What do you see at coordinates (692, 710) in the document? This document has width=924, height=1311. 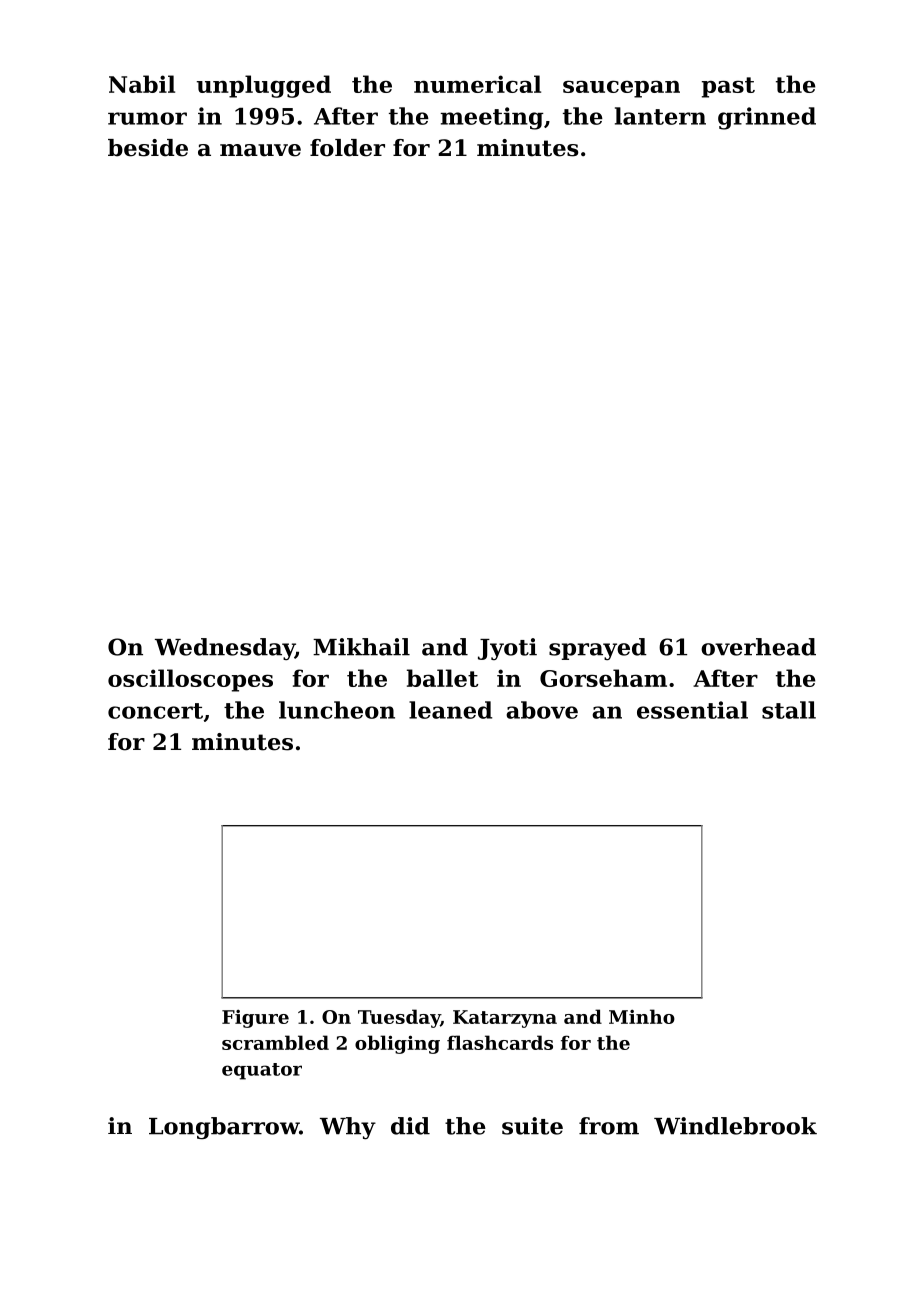 I see `essential` at bounding box center [692, 710].
